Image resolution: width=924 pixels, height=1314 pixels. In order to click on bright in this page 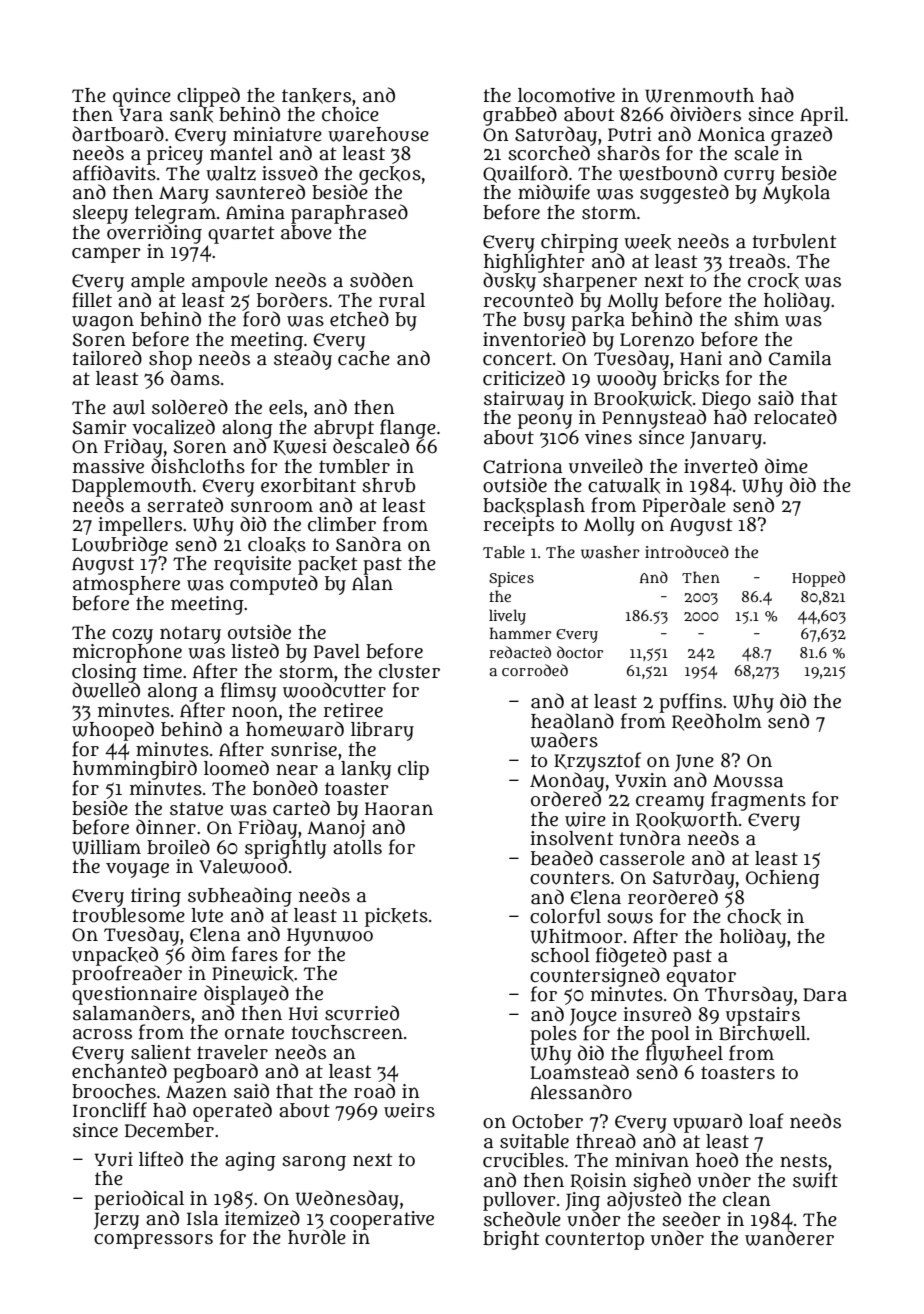, I will do `click(511, 1240)`.
